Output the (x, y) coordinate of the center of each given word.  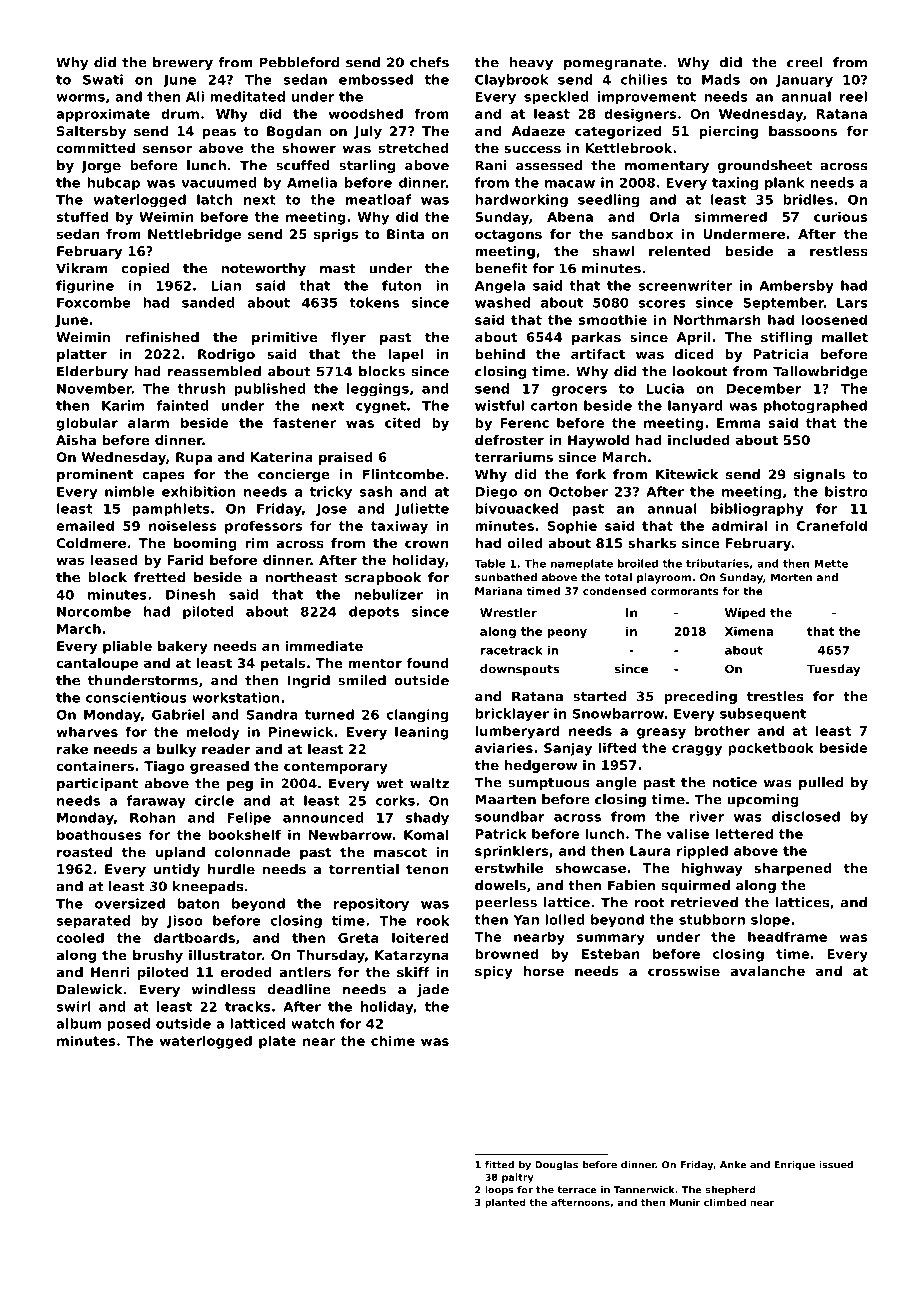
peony (567, 634)
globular (87, 424)
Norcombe (94, 611)
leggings (378, 390)
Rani (491, 165)
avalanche (767, 971)
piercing (729, 132)
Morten (791, 577)
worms (80, 98)
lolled (565, 919)
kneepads (208, 887)
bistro (846, 491)
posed (128, 1025)
